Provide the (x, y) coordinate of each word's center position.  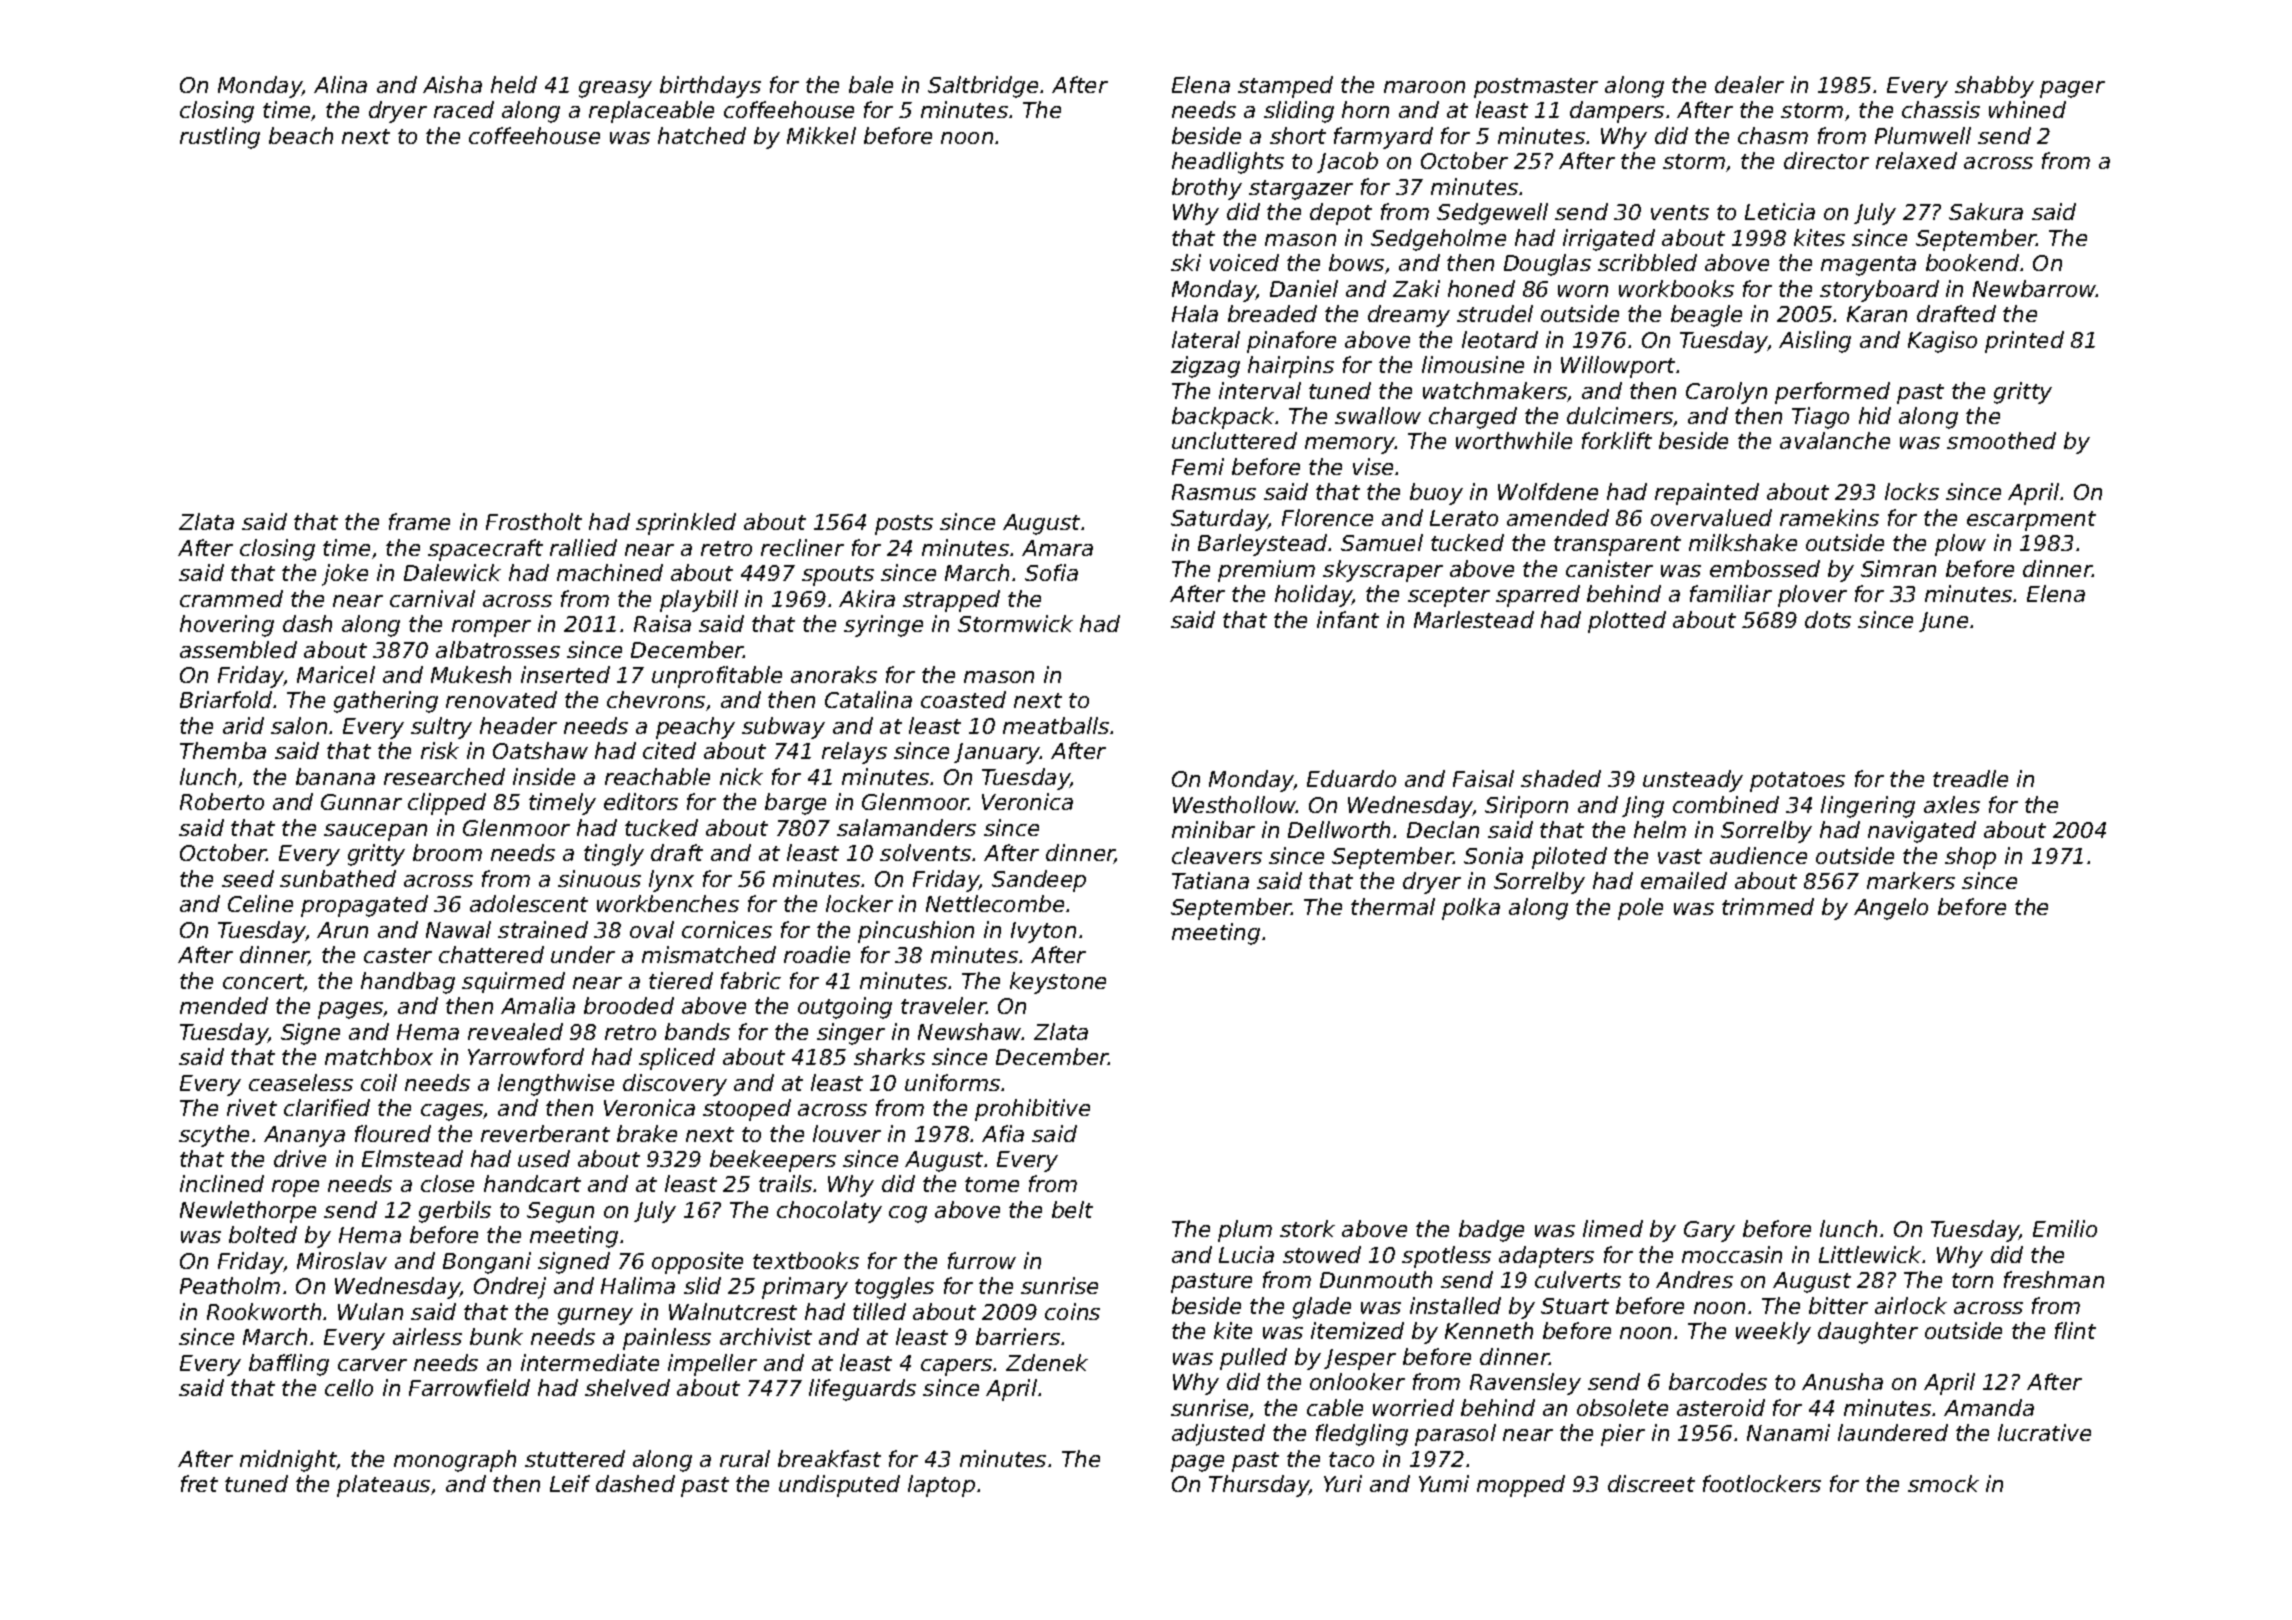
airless (427, 1336)
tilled (879, 1311)
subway (783, 728)
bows (1356, 262)
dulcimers (1620, 415)
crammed (231, 598)
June (1943, 622)
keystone (1058, 983)
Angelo (1891, 909)
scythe (214, 1136)
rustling (220, 138)
